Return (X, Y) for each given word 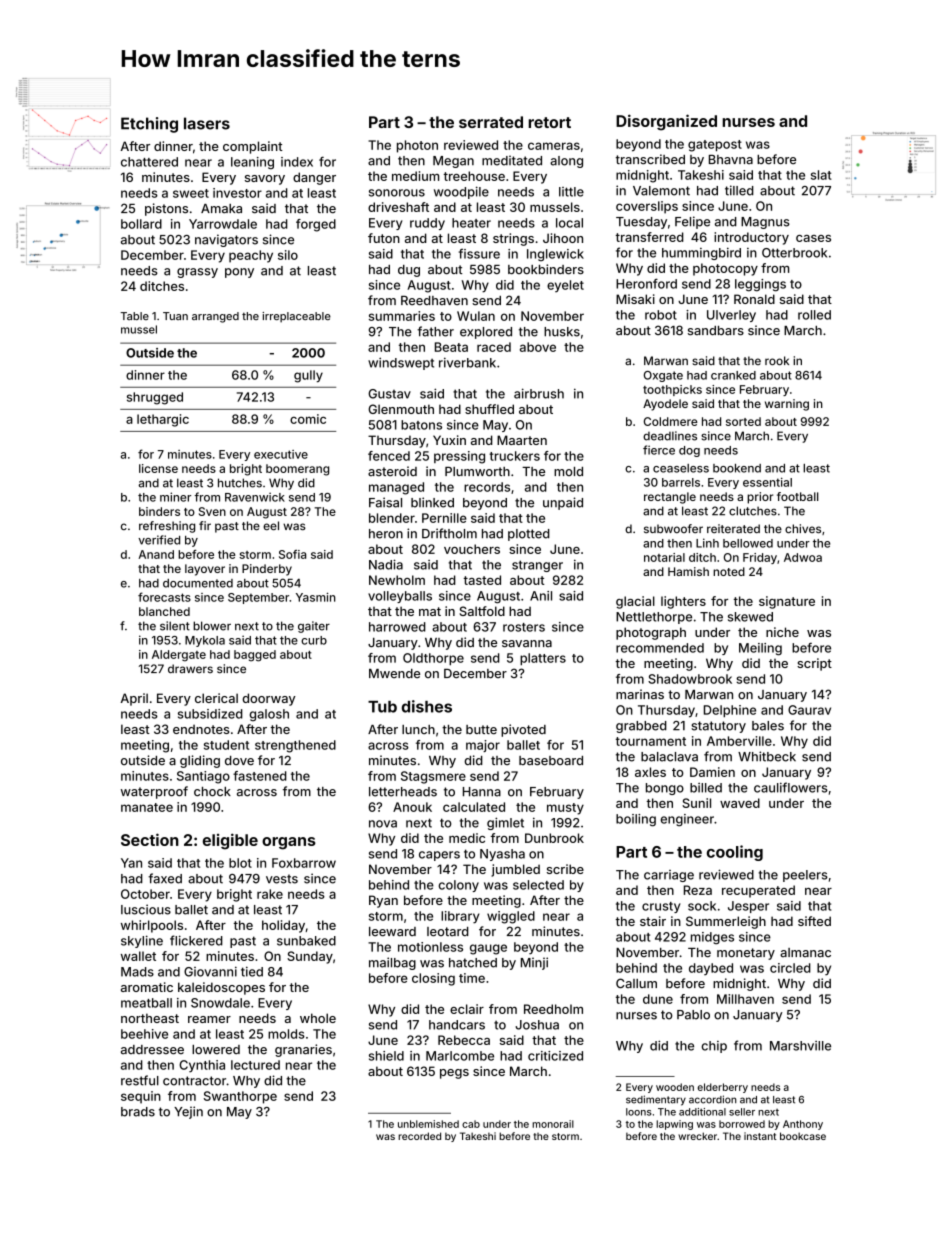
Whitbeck (767, 756)
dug (409, 271)
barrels (681, 482)
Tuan (175, 316)
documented (198, 583)
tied (252, 971)
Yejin (188, 1112)
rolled (814, 315)
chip (714, 1047)
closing (433, 979)
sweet (191, 193)
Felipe (692, 222)
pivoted (523, 730)
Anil (541, 596)
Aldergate (179, 656)
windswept (401, 363)
